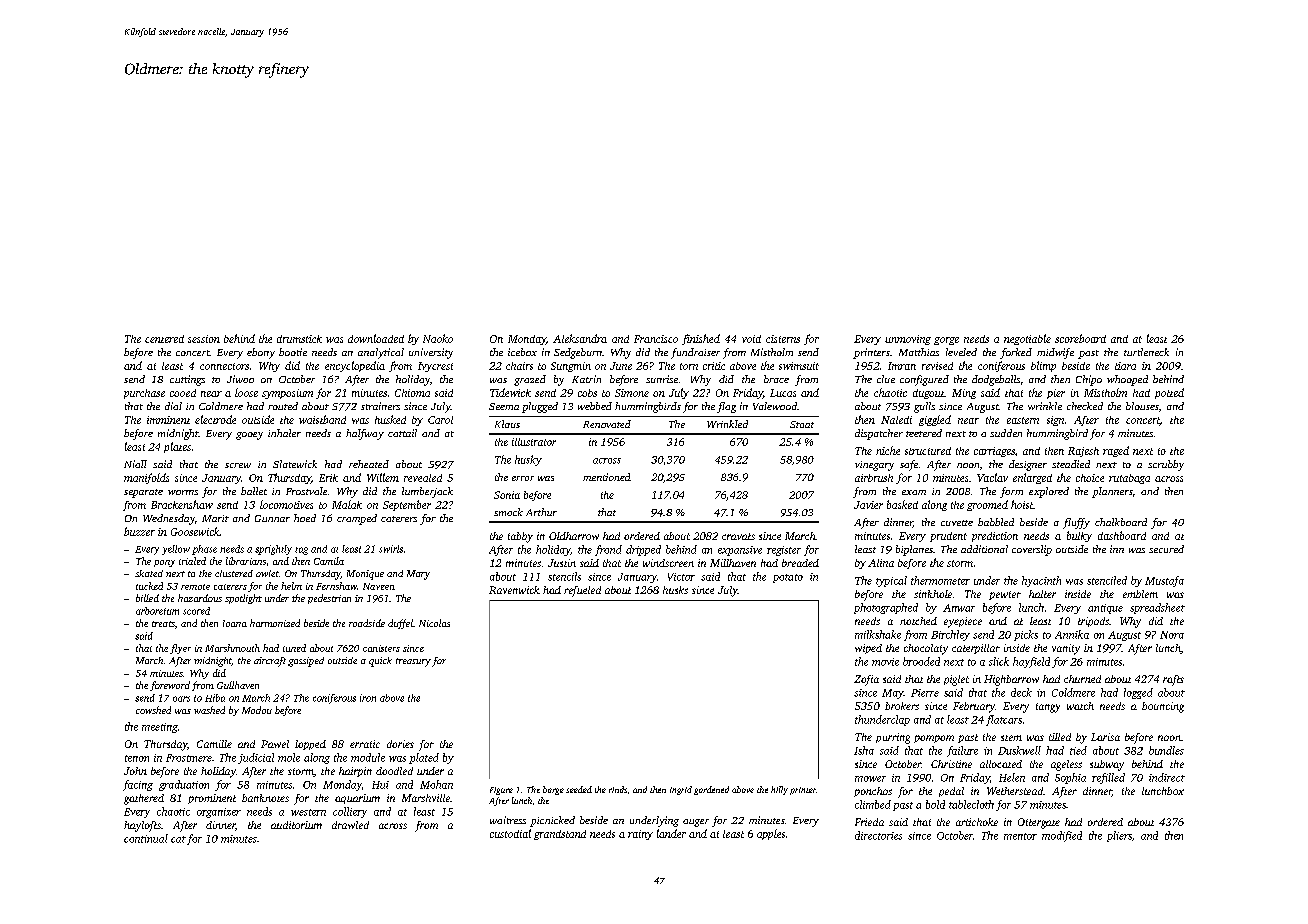 The width and height of the screenshot is (1308, 924). Describe the element at coordinates (146, 838) in the screenshot. I see `continual` at that location.
